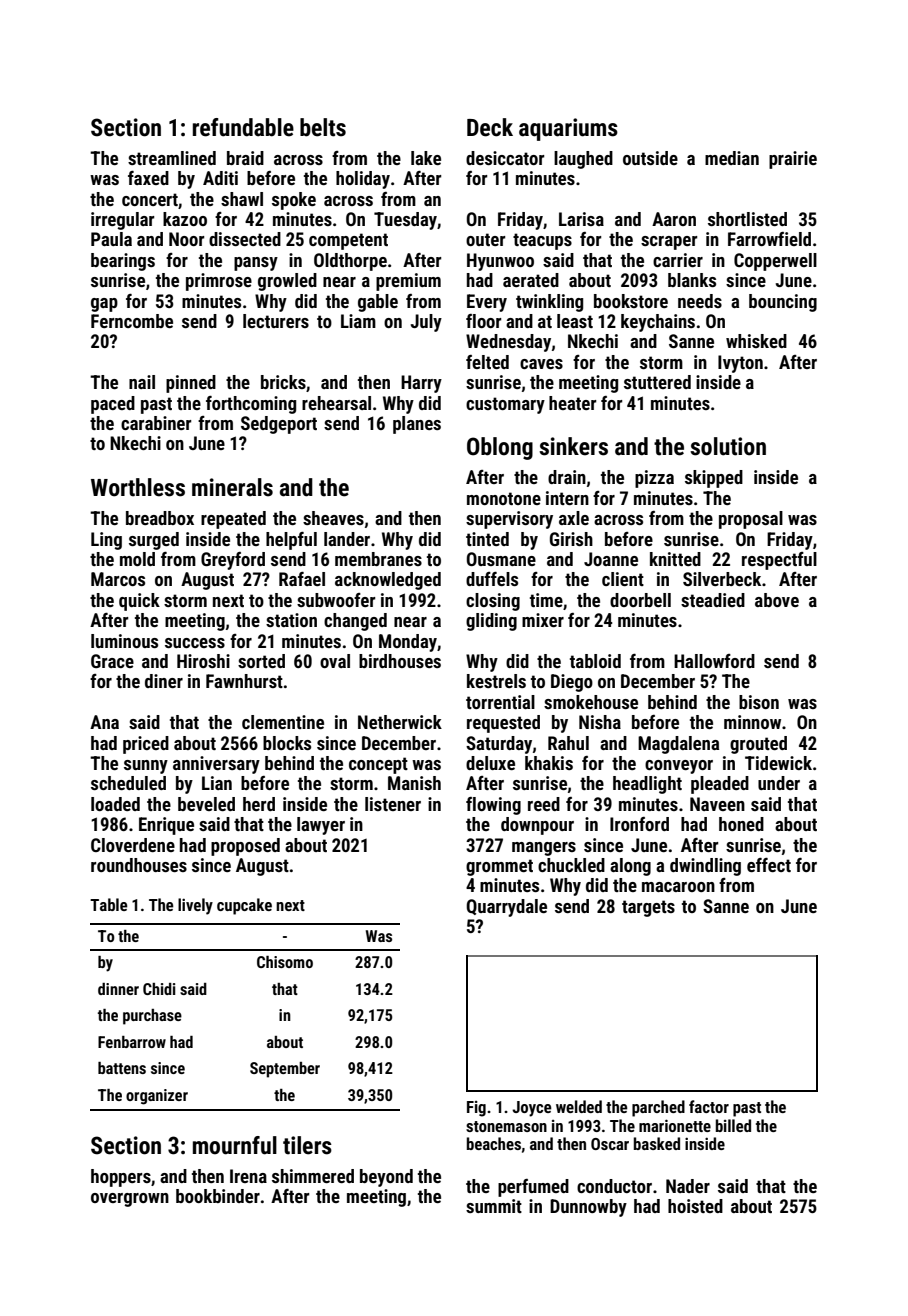 The width and height of the screenshot is (908, 1316). I want to click on luminous, so click(124, 641).
